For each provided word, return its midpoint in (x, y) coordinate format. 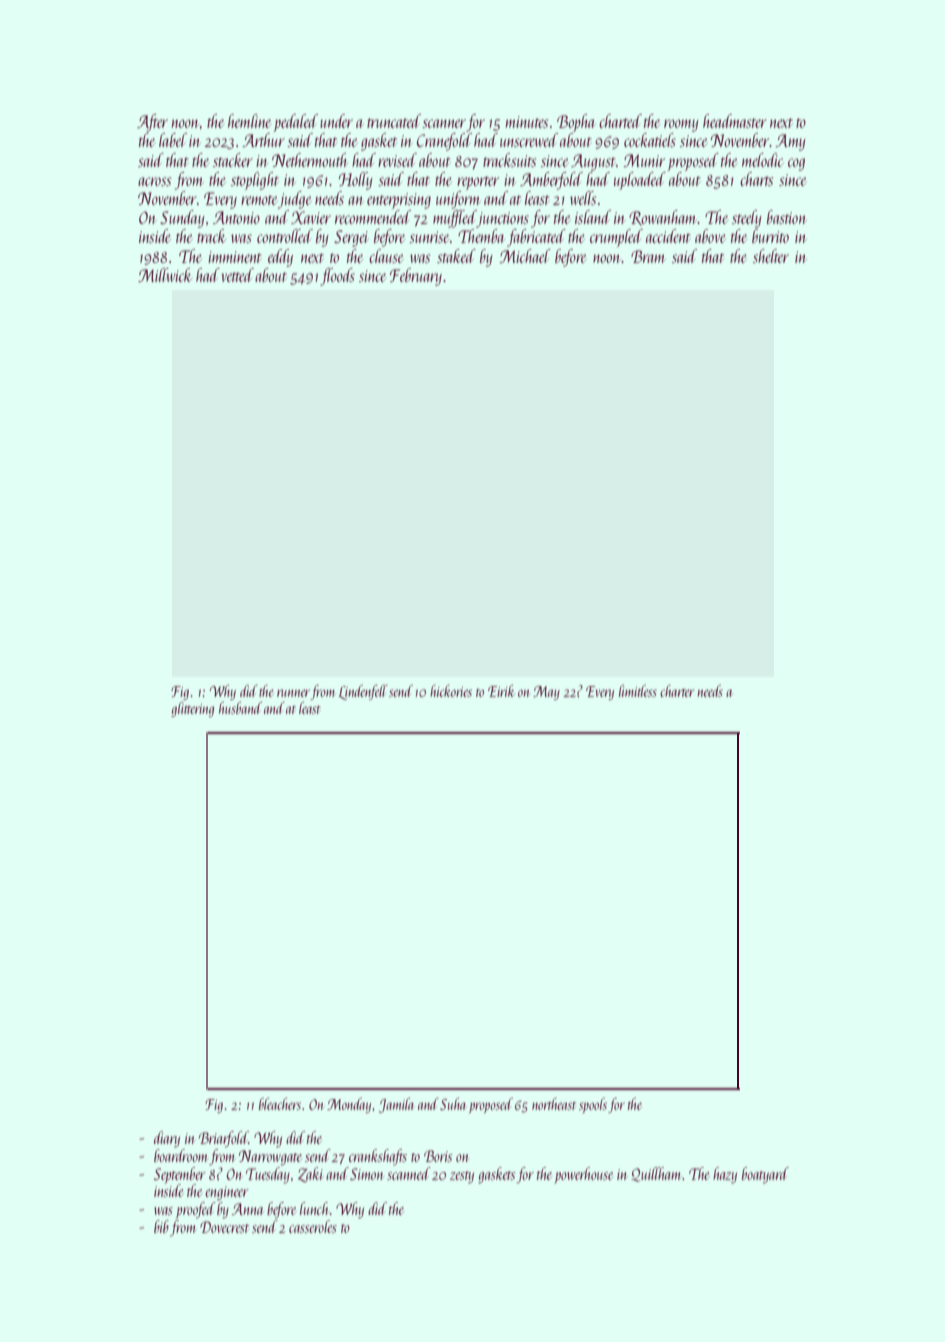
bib (161, 1226)
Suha (453, 1104)
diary (167, 1139)
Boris (438, 1156)
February (416, 277)
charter (677, 691)
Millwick (164, 275)
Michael (525, 256)
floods (337, 277)
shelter (771, 256)
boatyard (765, 1175)
